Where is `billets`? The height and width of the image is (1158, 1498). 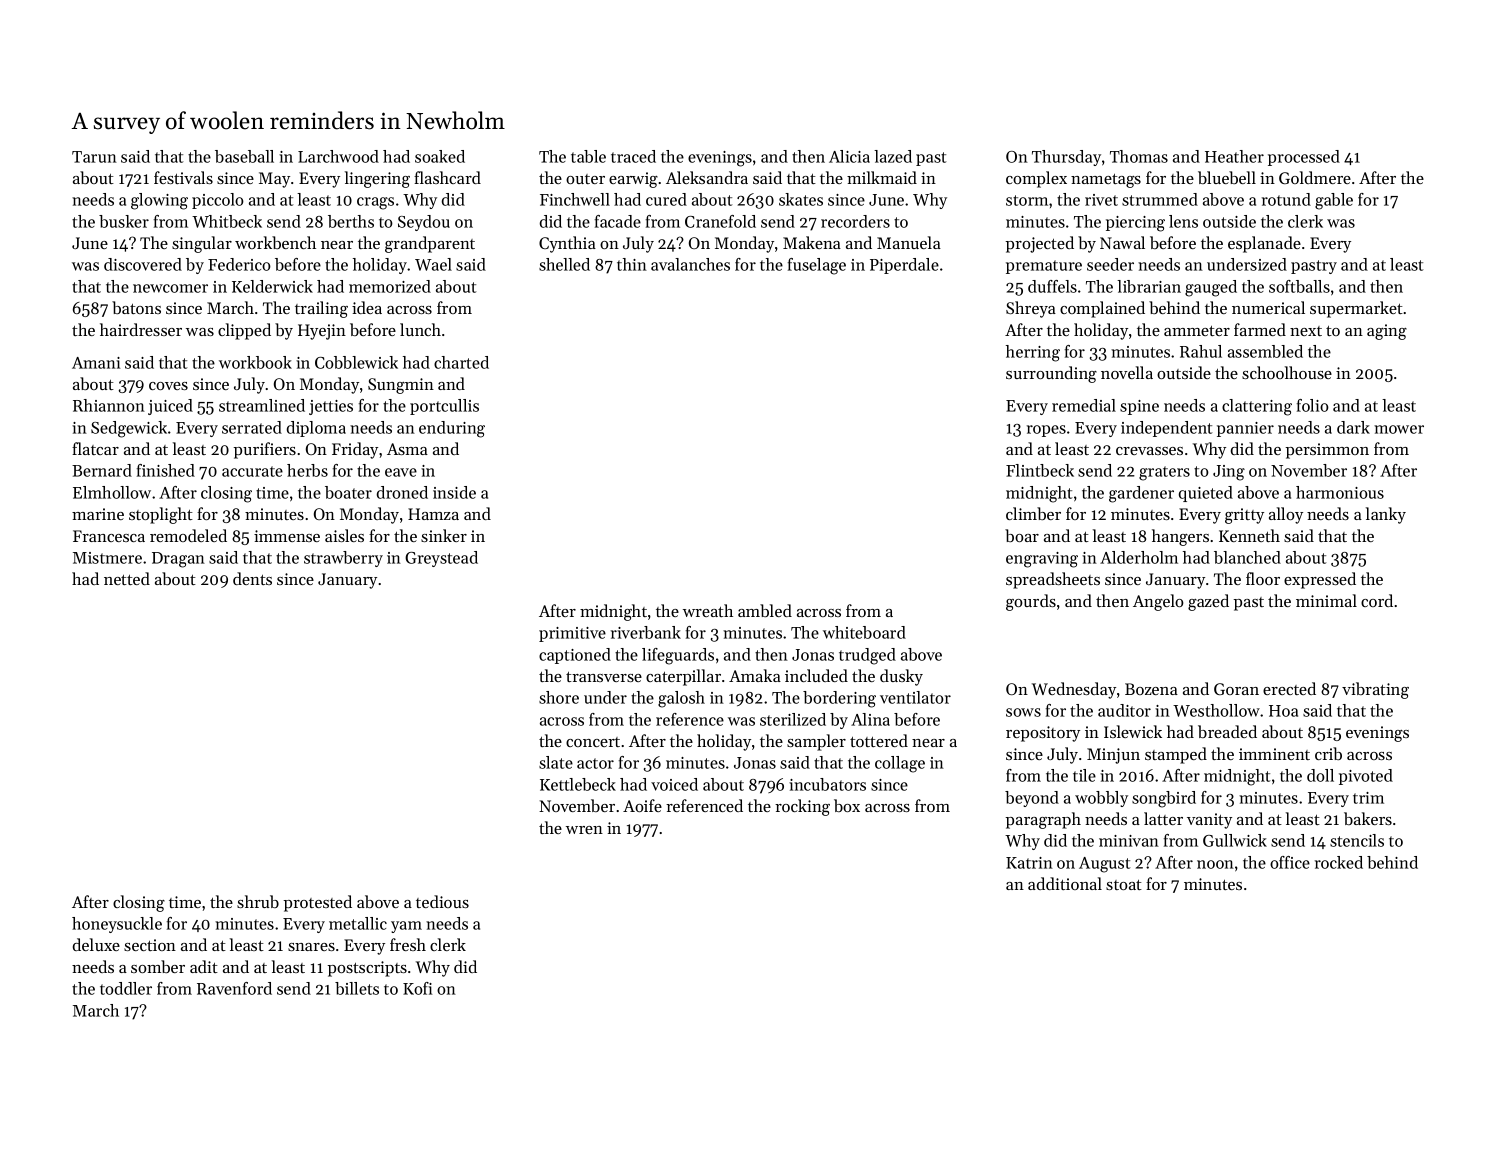 billets is located at coordinates (357, 988).
